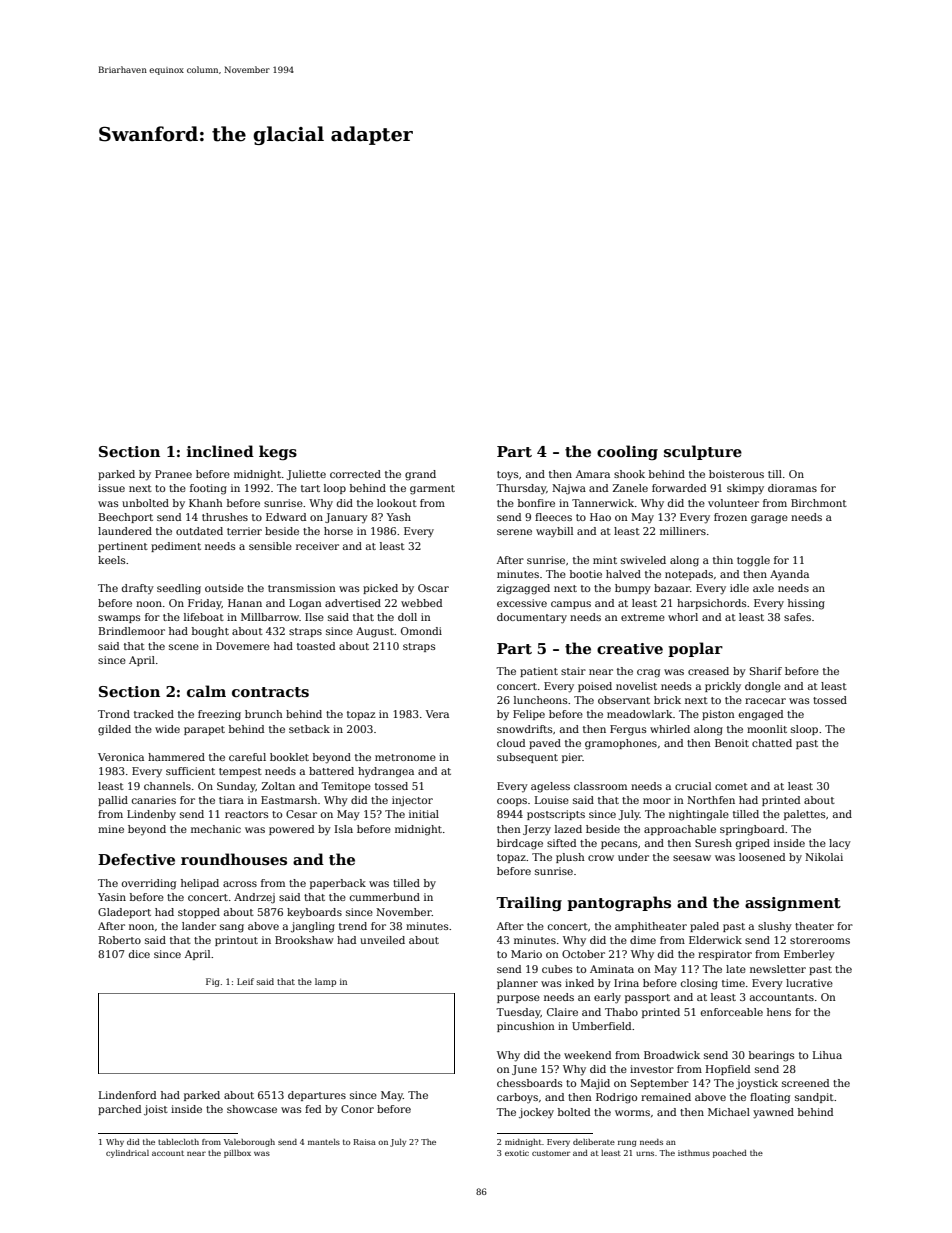  What do you see at coordinates (325, 982) in the screenshot?
I see `lamp` at bounding box center [325, 982].
